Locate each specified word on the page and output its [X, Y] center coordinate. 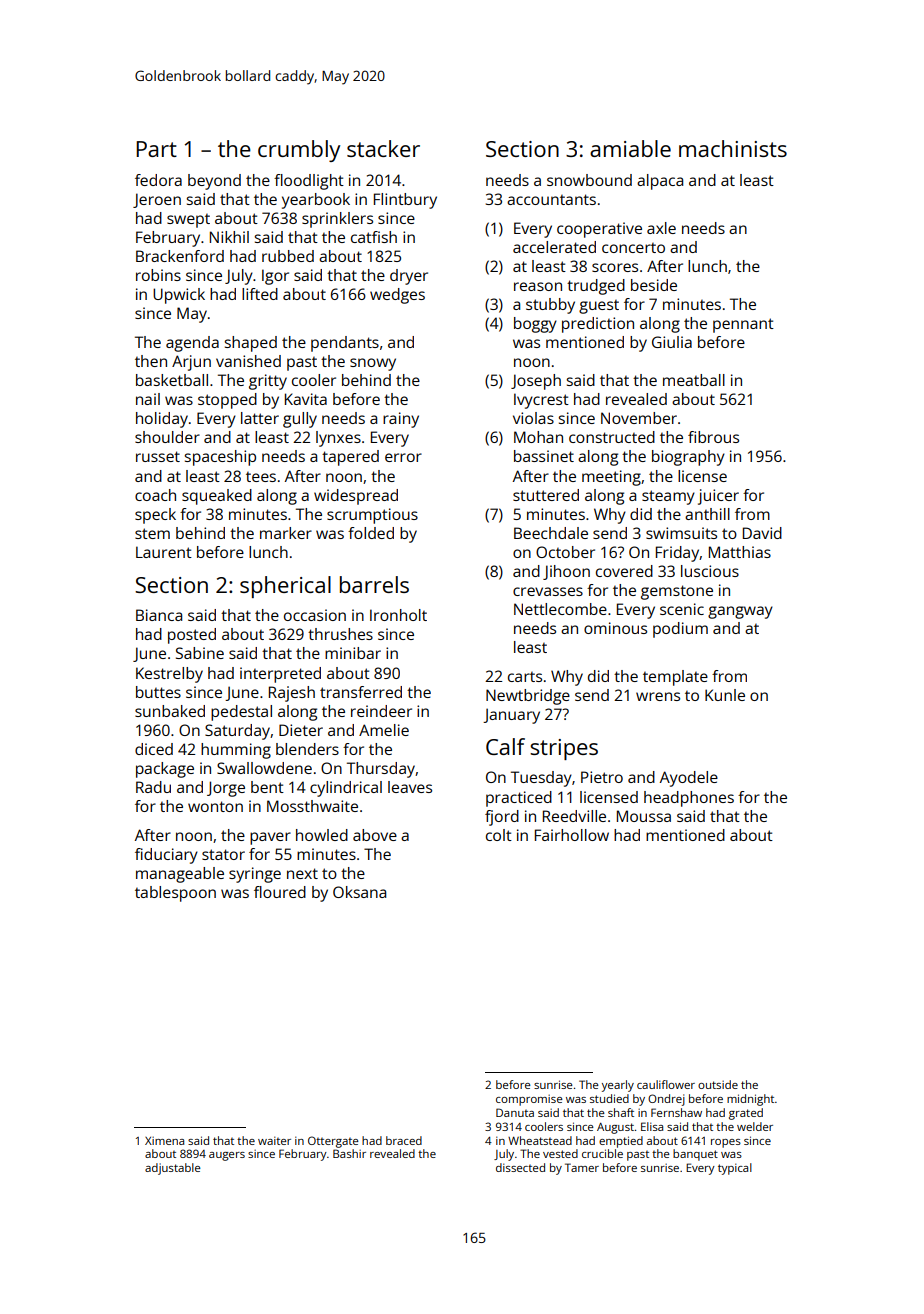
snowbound [589, 180]
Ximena [164, 1141]
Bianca [159, 615]
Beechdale [551, 533]
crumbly [299, 151]
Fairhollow [572, 835]
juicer [718, 497]
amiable [630, 148]
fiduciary [166, 856]
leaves [410, 787]
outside [718, 1084]
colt [499, 835]
